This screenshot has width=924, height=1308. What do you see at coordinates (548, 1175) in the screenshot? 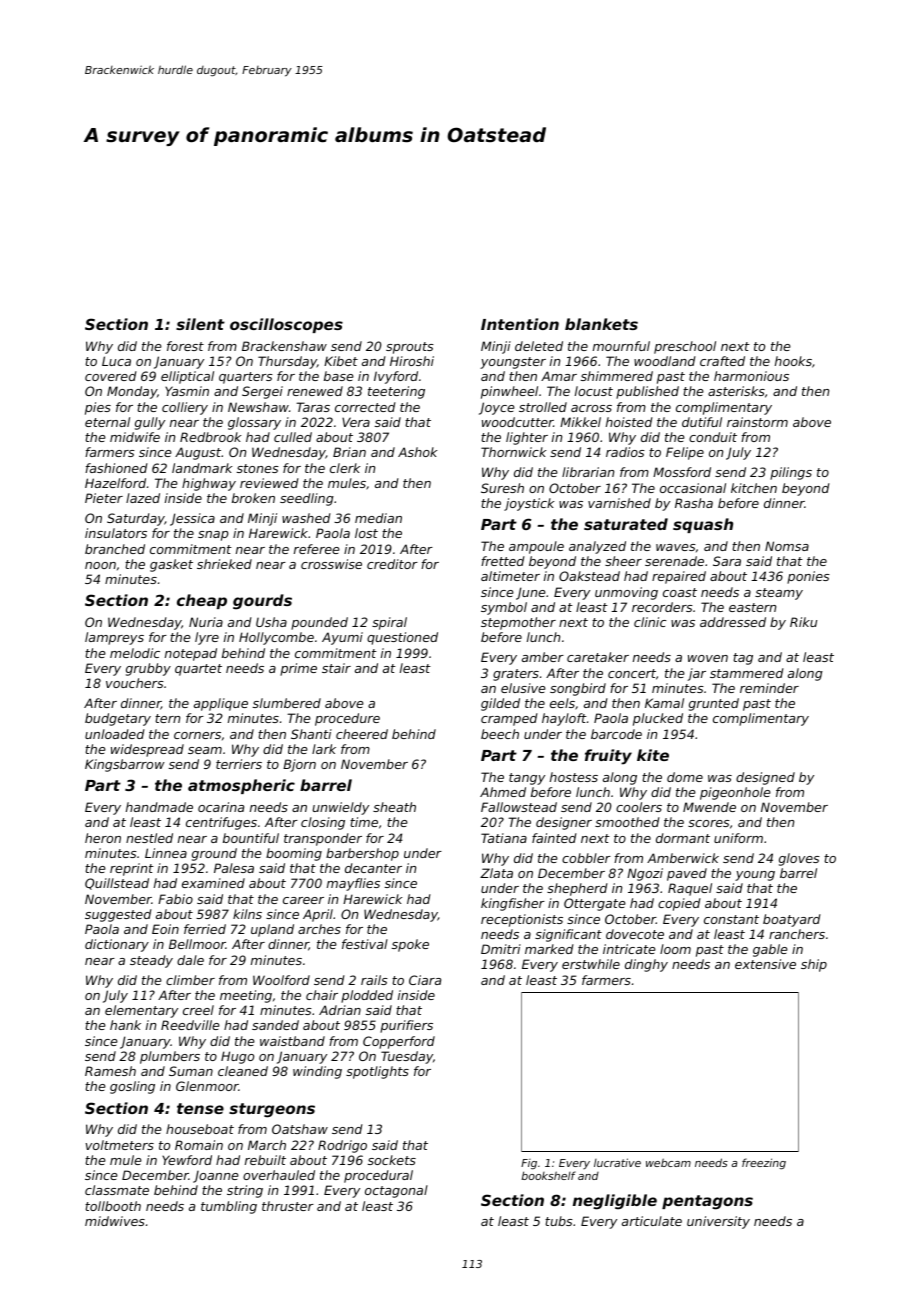
I see `bookshelf` at bounding box center [548, 1175].
